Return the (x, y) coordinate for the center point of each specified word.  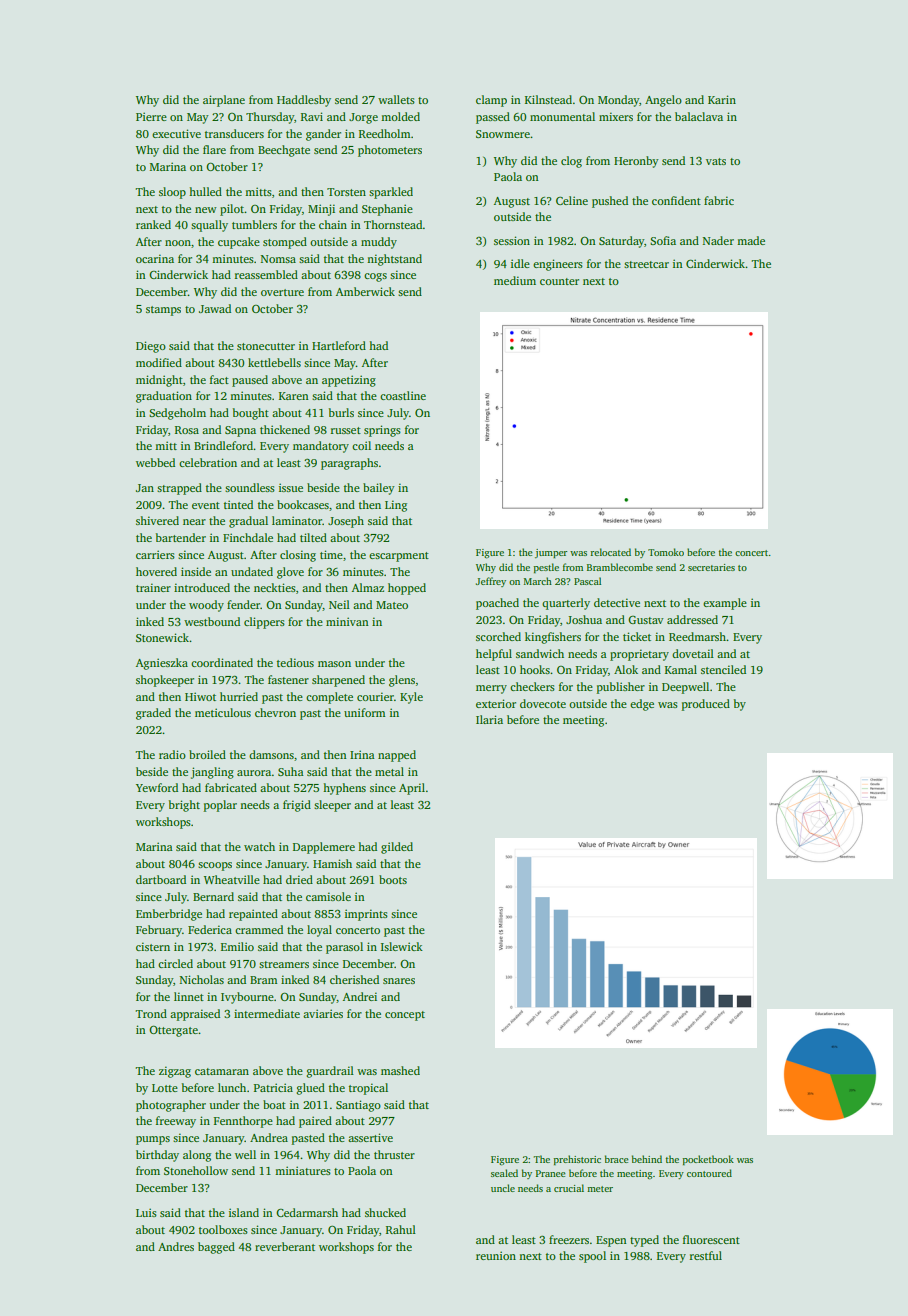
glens (402, 681)
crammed (259, 929)
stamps (163, 311)
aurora (254, 773)
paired (315, 1122)
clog (571, 162)
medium (515, 280)
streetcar (646, 264)
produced (705, 705)
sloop (172, 193)
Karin (722, 99)
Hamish (332, 863)
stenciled (723, 669)
